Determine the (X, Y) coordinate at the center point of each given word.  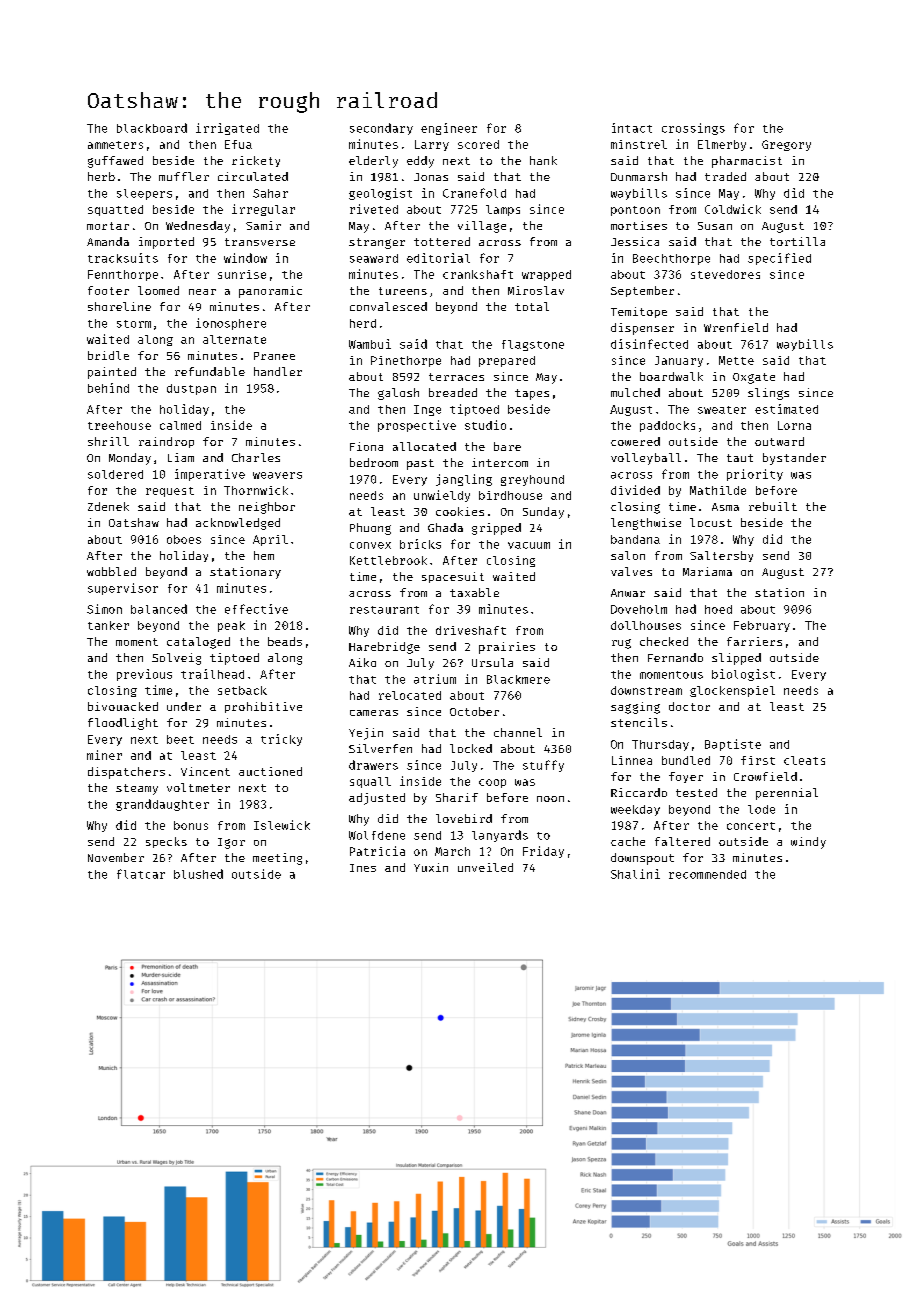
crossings (693, 129)
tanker (108, 625)
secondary (381, 129)
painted (112, 373)
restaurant (384, 610)
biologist (743, 675)
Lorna (794, 425)
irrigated (227, 129)
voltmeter (198, 787)
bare (507, 446)
